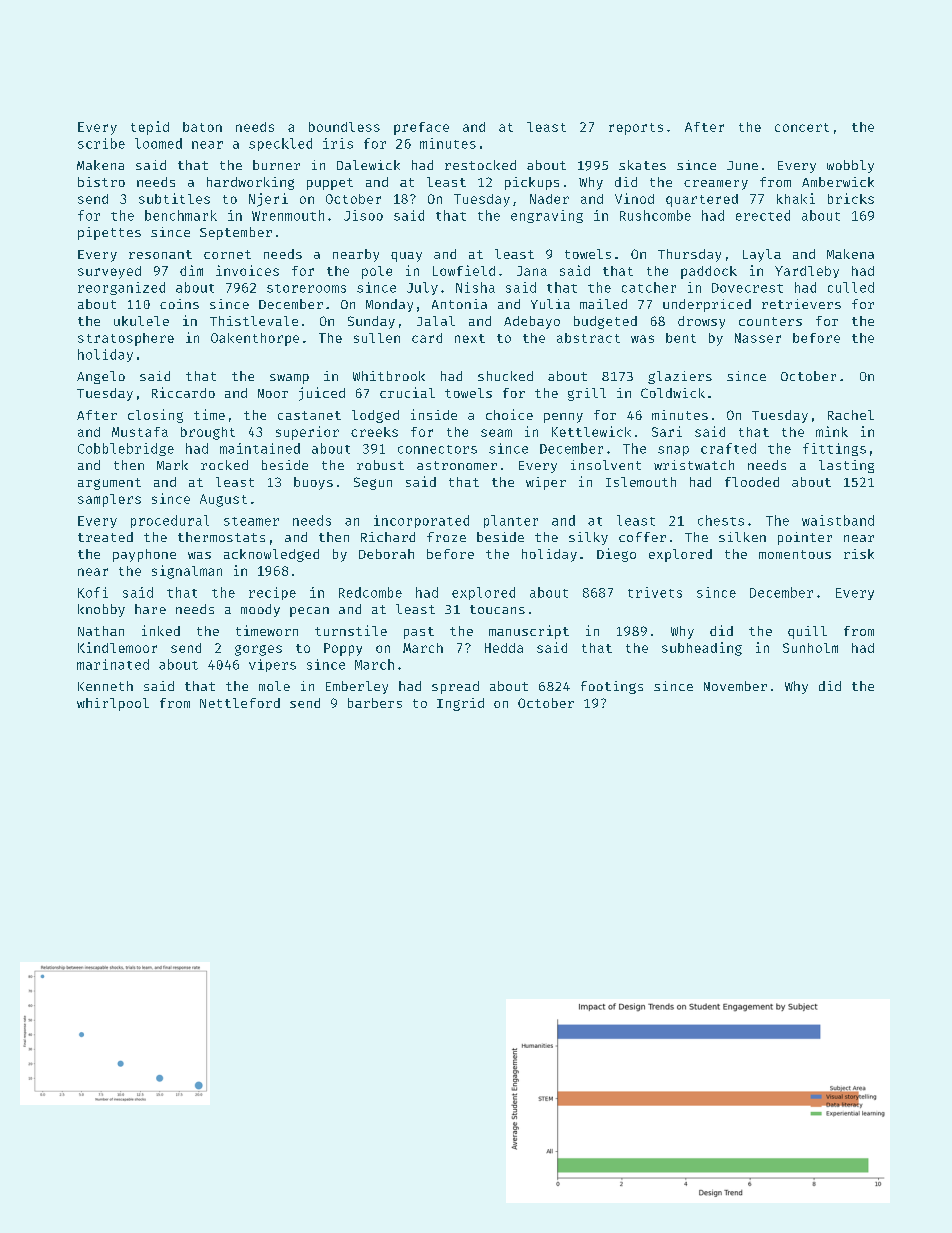 This screenshot has height=1233, width=952. What do you see at coordinates (421, 128) in the screenshot?
I see `preface` at bounding box center [421, 128].
